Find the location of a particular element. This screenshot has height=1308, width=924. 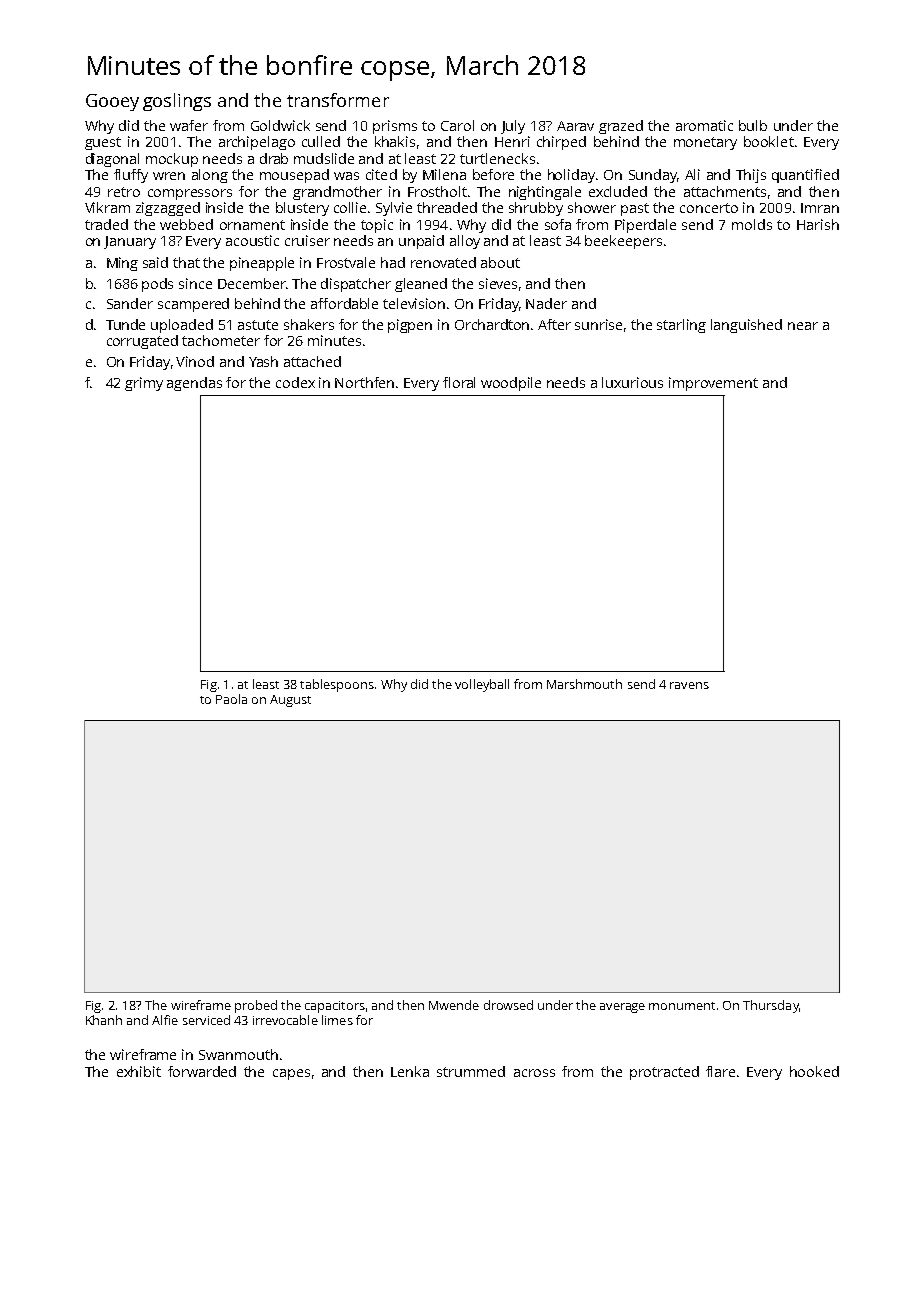

August is located at coordinates (290, 701).
